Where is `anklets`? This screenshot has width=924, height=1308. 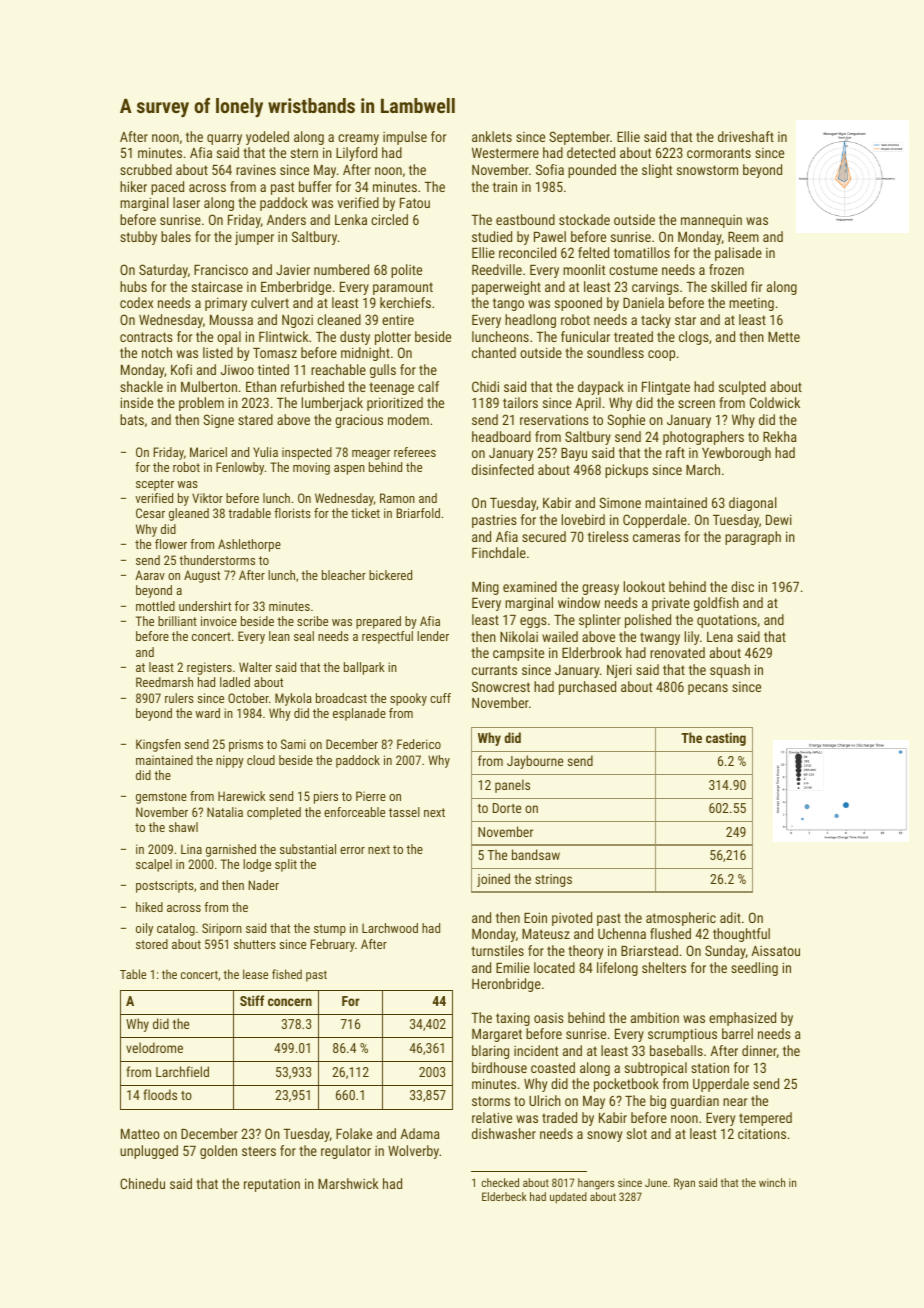
anklets is located at coordinates (492, 136).
